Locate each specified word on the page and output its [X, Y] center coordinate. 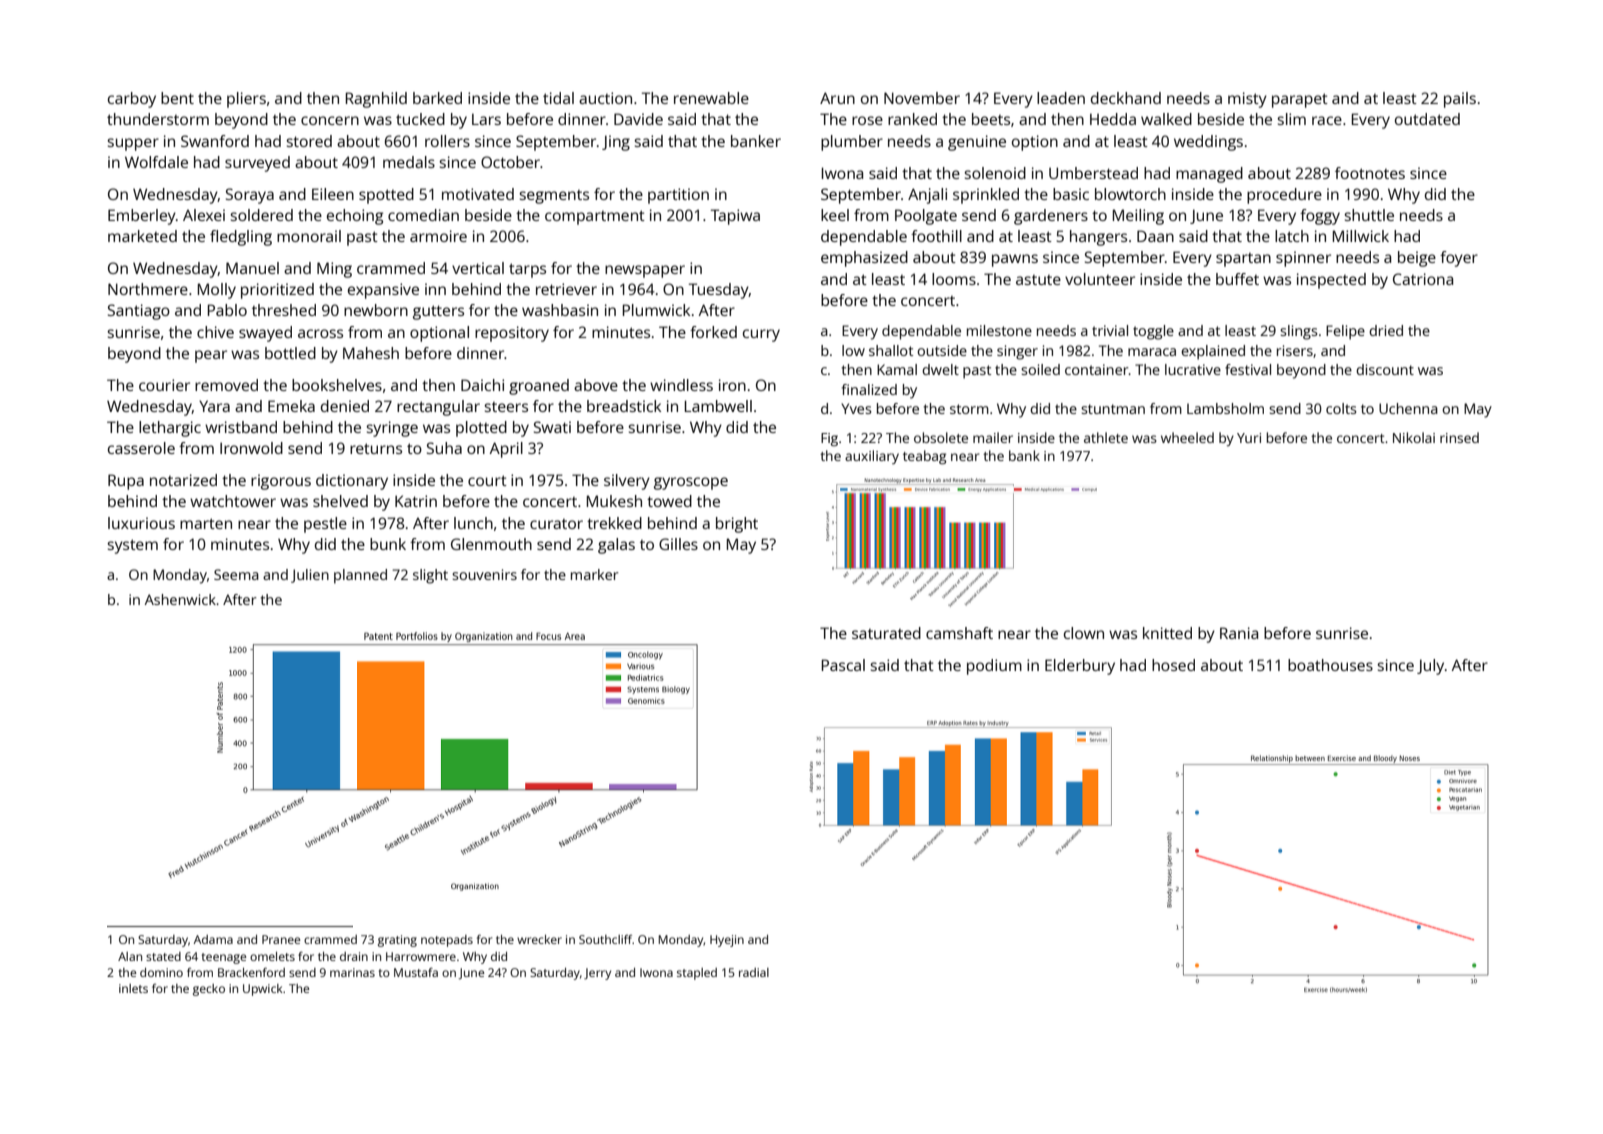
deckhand [1126, 98]
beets [991, 119]
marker [595, 574]
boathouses [1330, 665]
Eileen [333, 194]
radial [754, 972]
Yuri [1249, 438]
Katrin [416, 501]
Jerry [597, 974]
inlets [133, 988]
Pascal [843, 665]
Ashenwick [180, 599]
